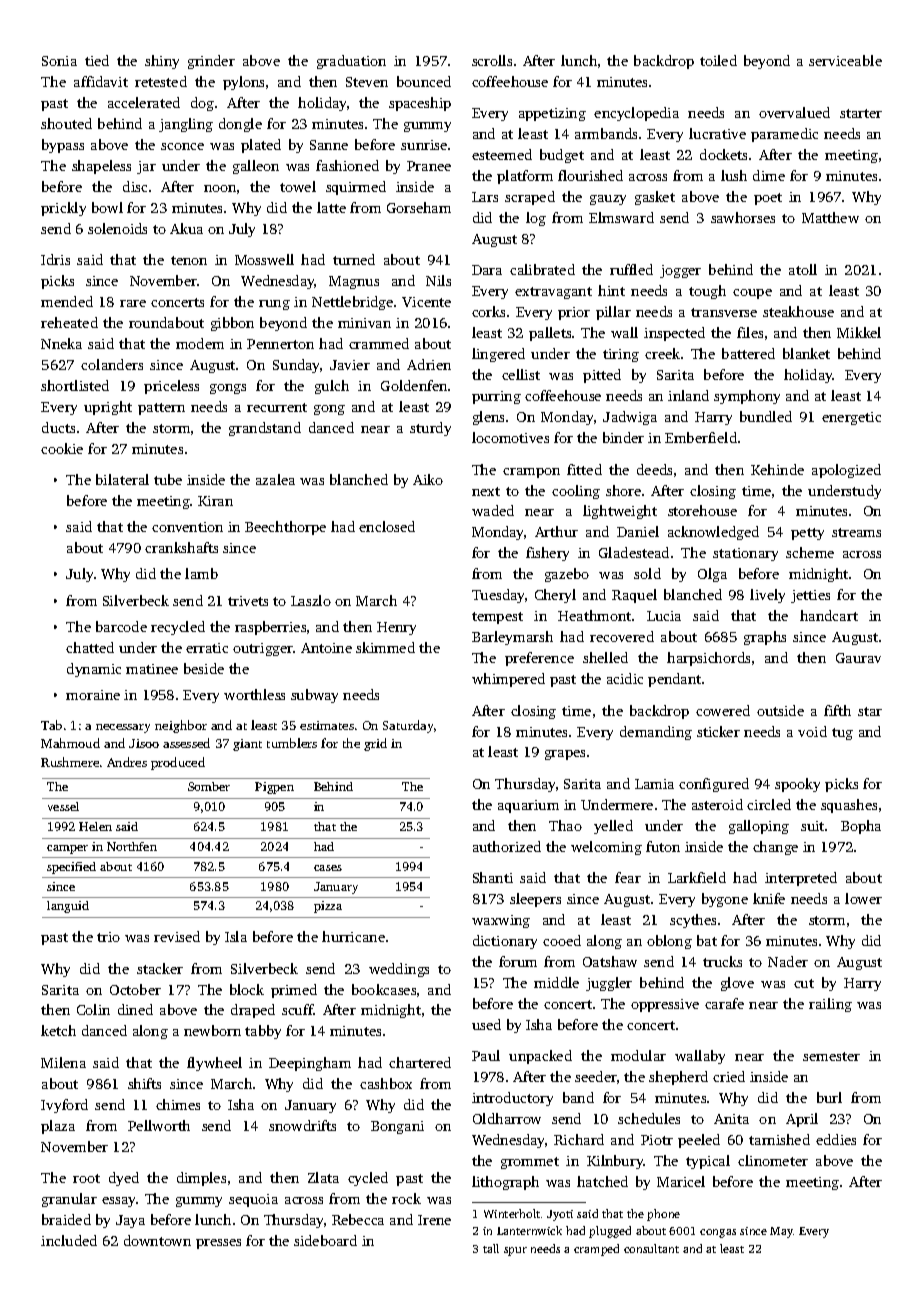 This page has height=1308, width=924. Describe the element at coordinates (434, 1220) in the page. I see `Irene` at that location.
